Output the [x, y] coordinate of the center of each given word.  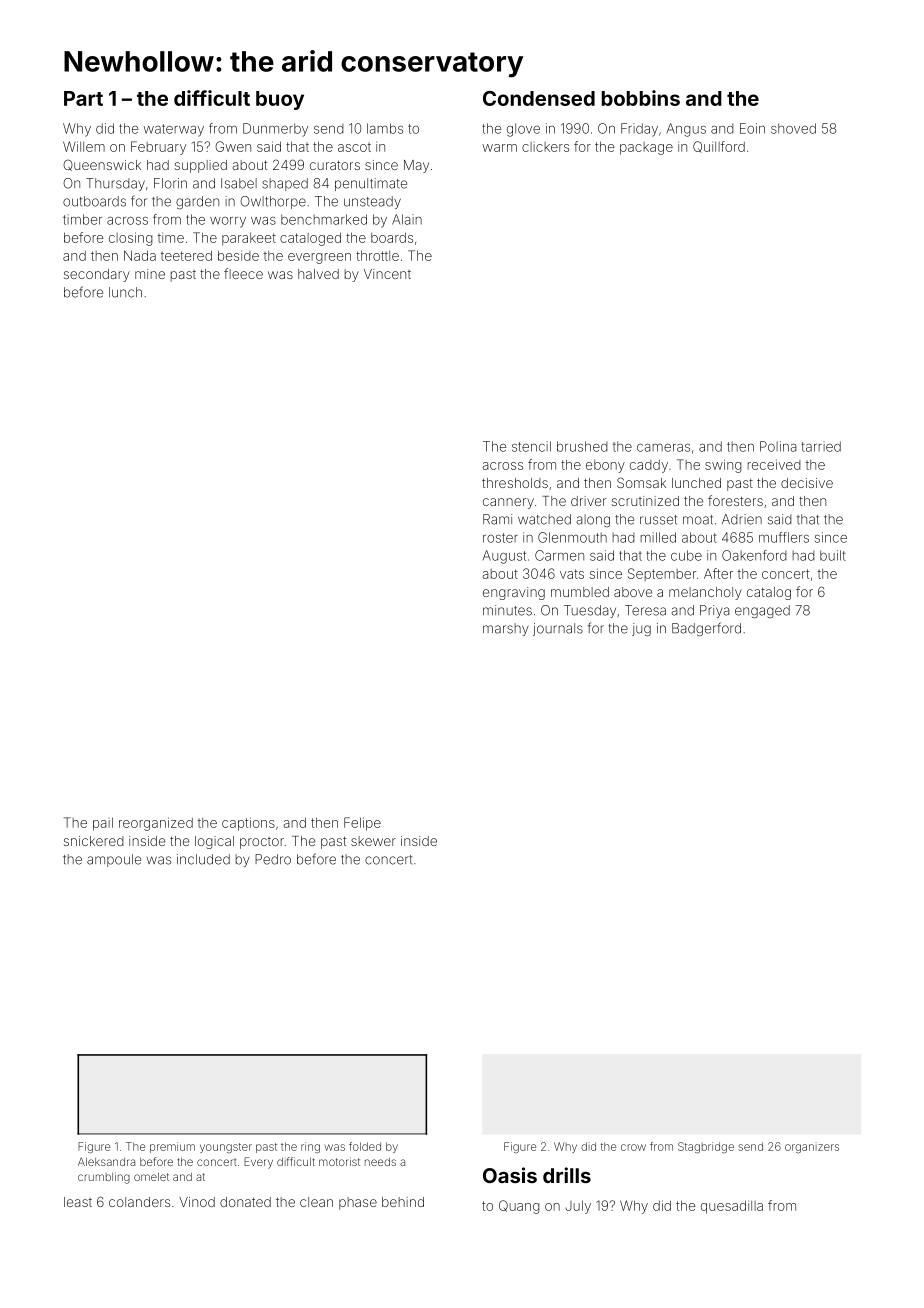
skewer [373, 841]
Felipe [362, 824]
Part [83, 98]
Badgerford [706, 629]
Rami [497, 519]
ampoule [114, 860]
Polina [778, 446]
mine [150, 274]
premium [172, 1147]
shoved [793, 128]
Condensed [539, 98]
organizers [812, 1147]
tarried [821, 446]
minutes [507, 610]
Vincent [387, 274]
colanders [139, 1202]
